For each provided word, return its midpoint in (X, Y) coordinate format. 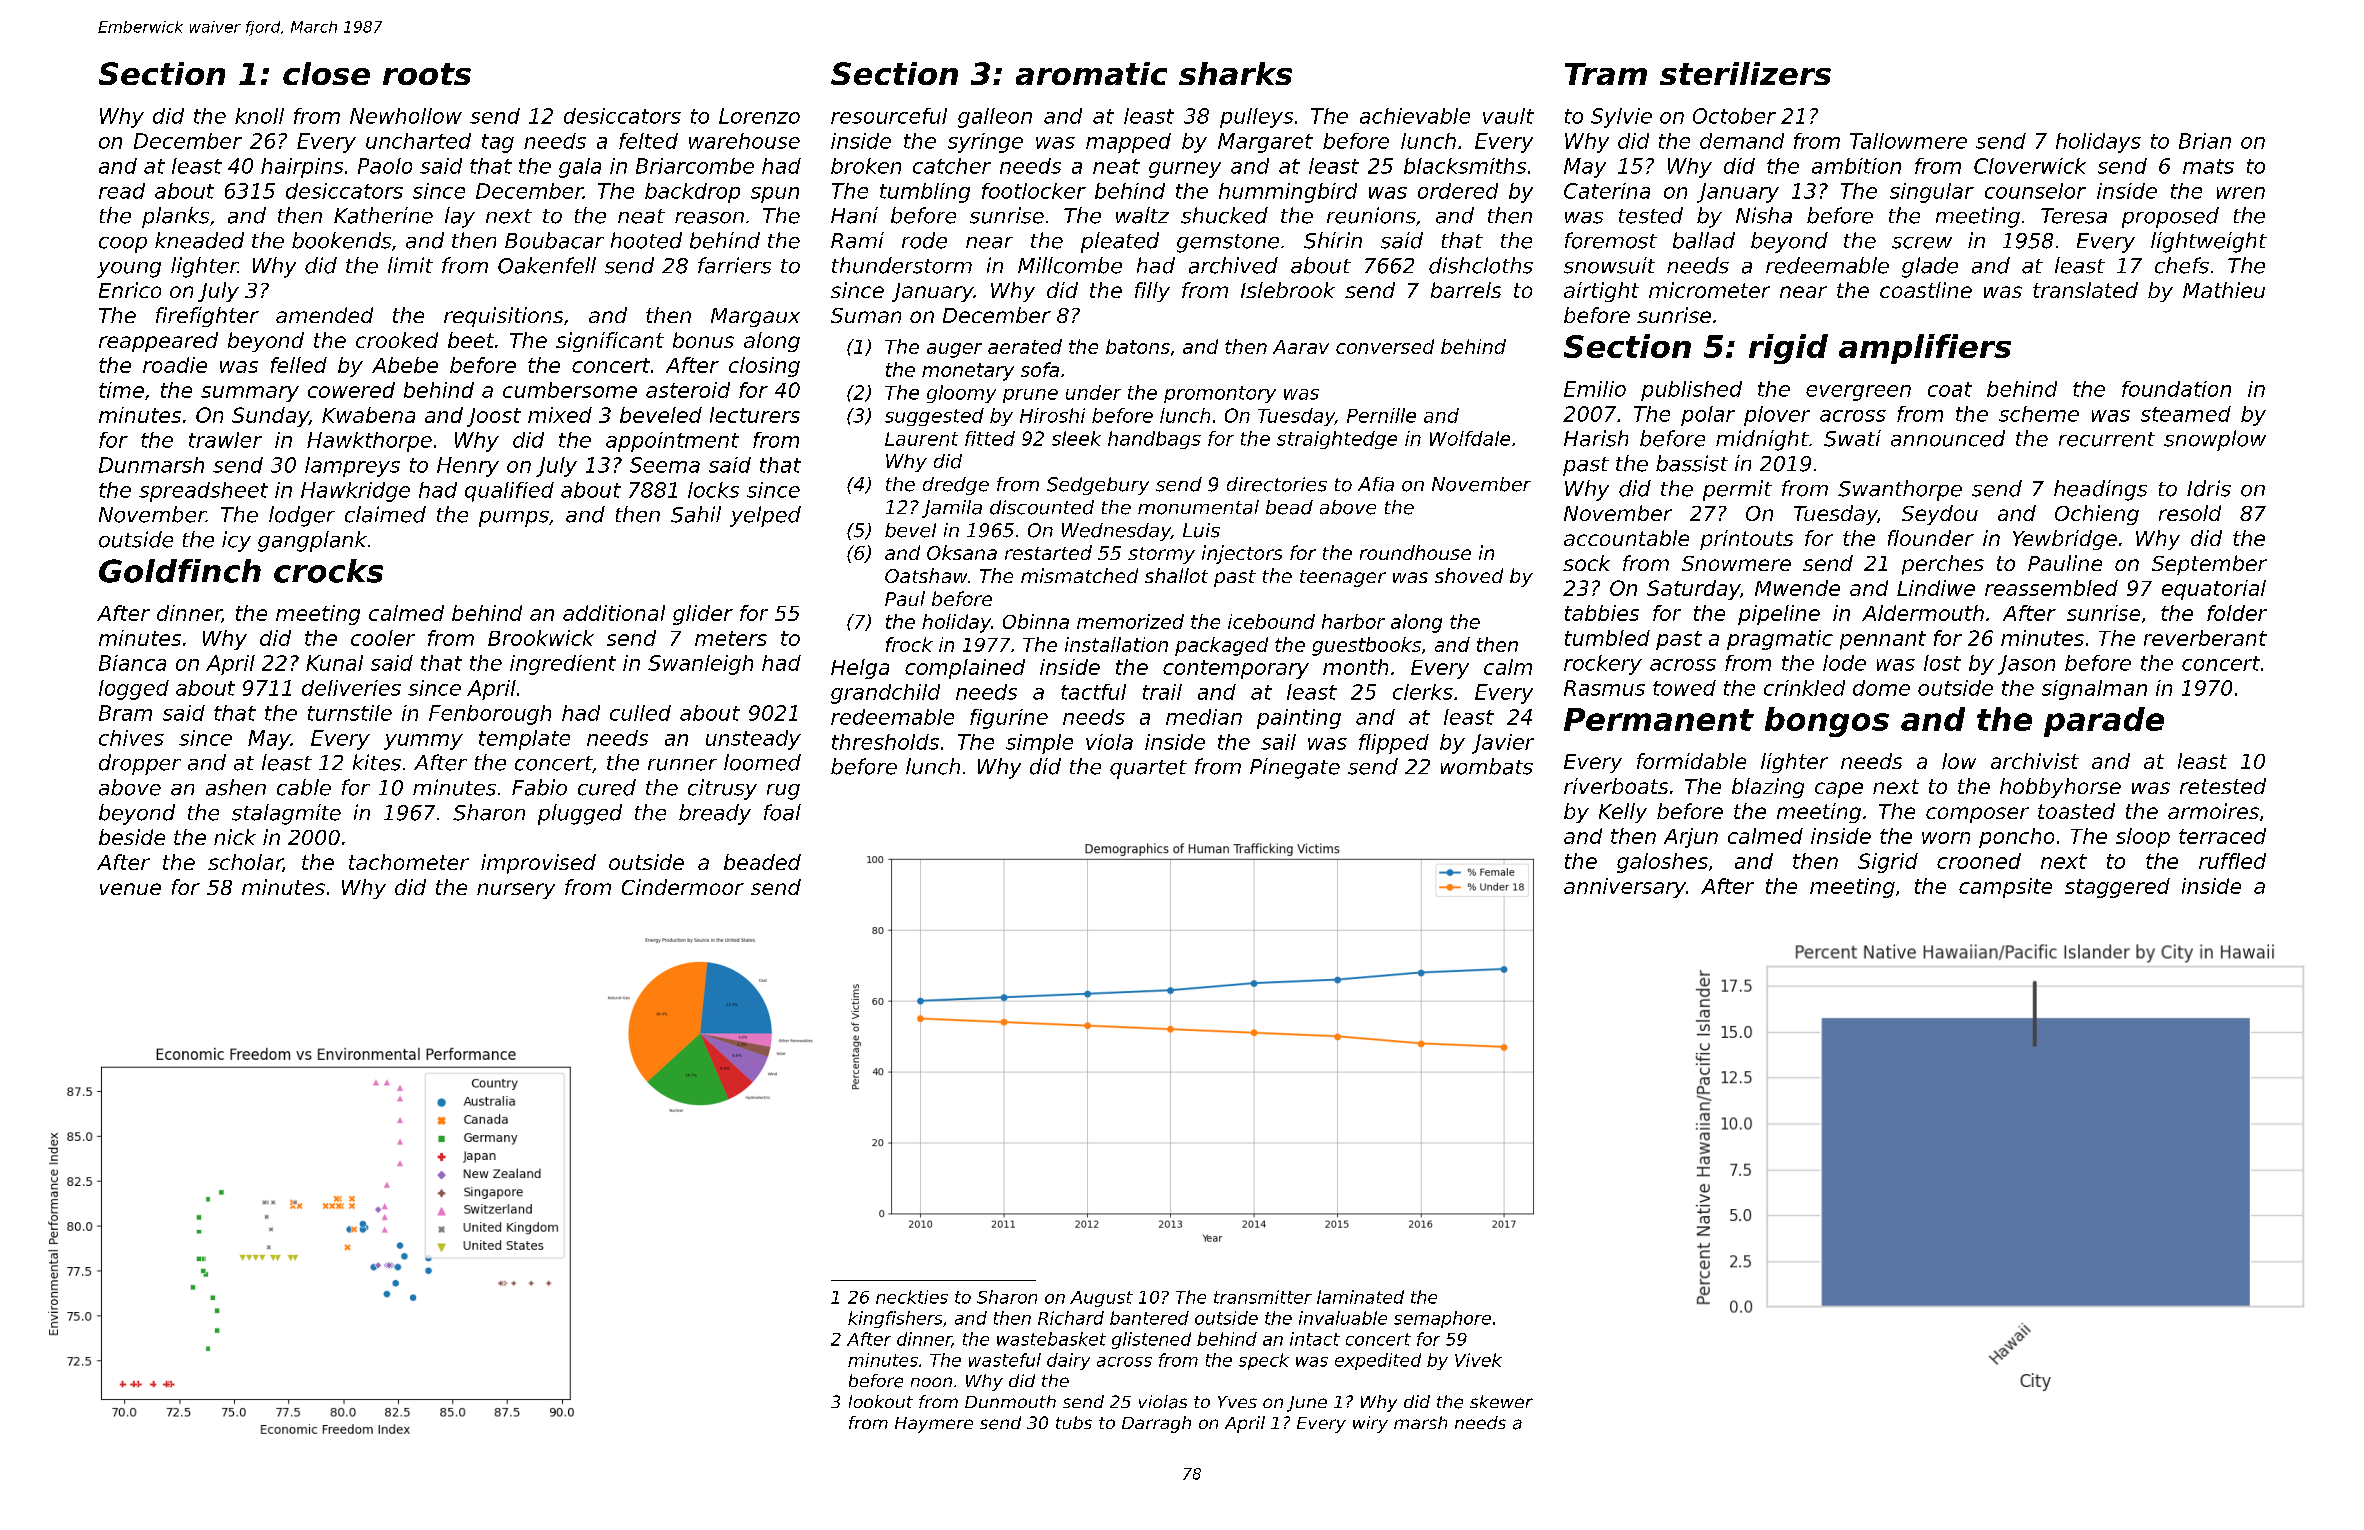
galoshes (1662, 863)
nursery (516, 891)
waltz (1142, 215)
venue (130, 889)
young (129, 270)
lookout (881, 1401)
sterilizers (1745, 73)
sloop (2143, 838)
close (326, 73)
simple (1039, 744)
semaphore (1442, 1319)
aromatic (1091, 73)
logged (134, 690)
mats (2208, 166)
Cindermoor (683, 887)
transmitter (1263, 1297)
